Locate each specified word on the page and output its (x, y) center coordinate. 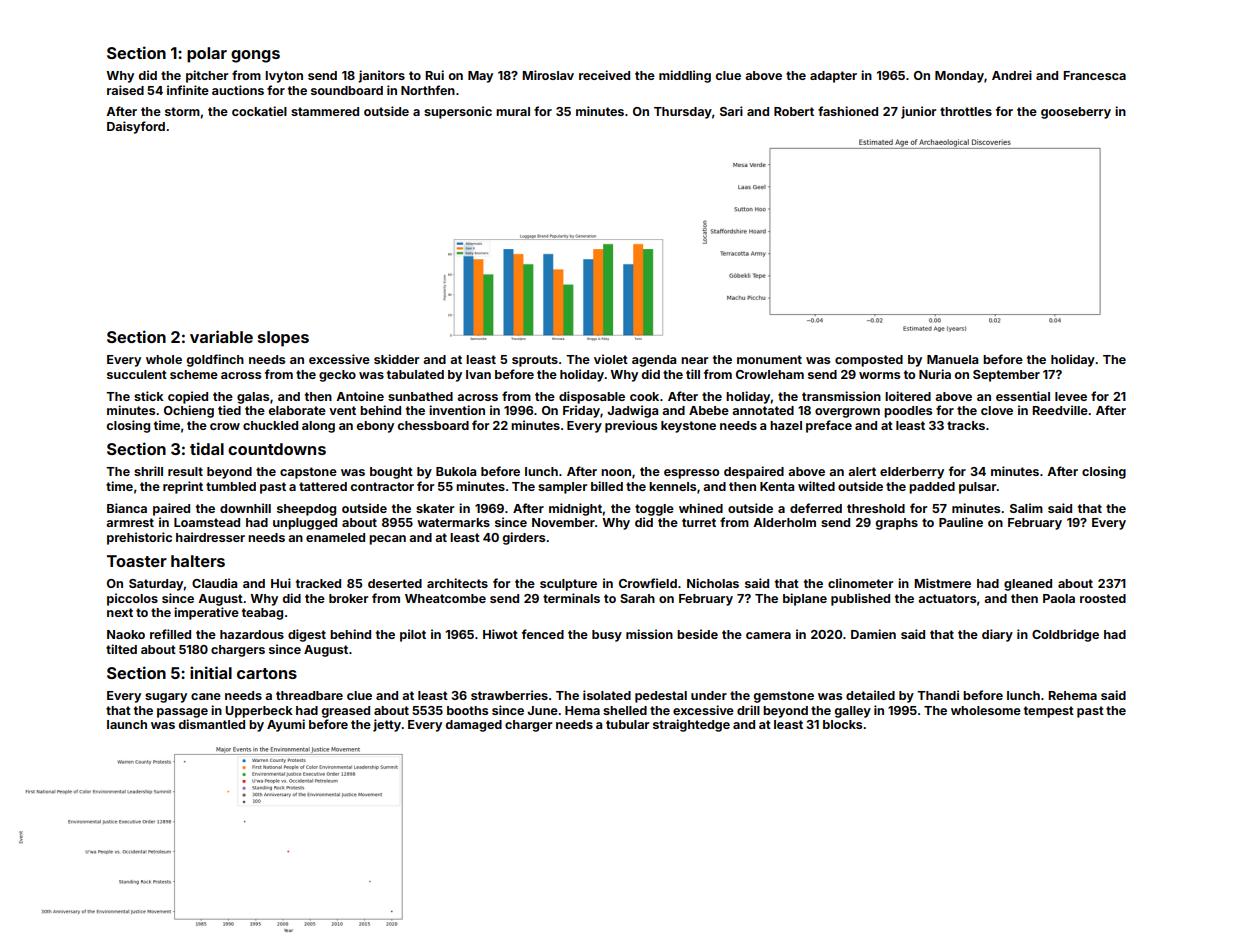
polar (207, 55)
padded (932, 488)
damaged (474, 726)
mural (513, 111)
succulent (137, 374)
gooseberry (1076, 113)
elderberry (912, 473)
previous (631, 426)
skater (435, 508)
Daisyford (136, 127)
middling (685, 76)
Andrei (1012, 75)
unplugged (305, 524)
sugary (166, 698)
